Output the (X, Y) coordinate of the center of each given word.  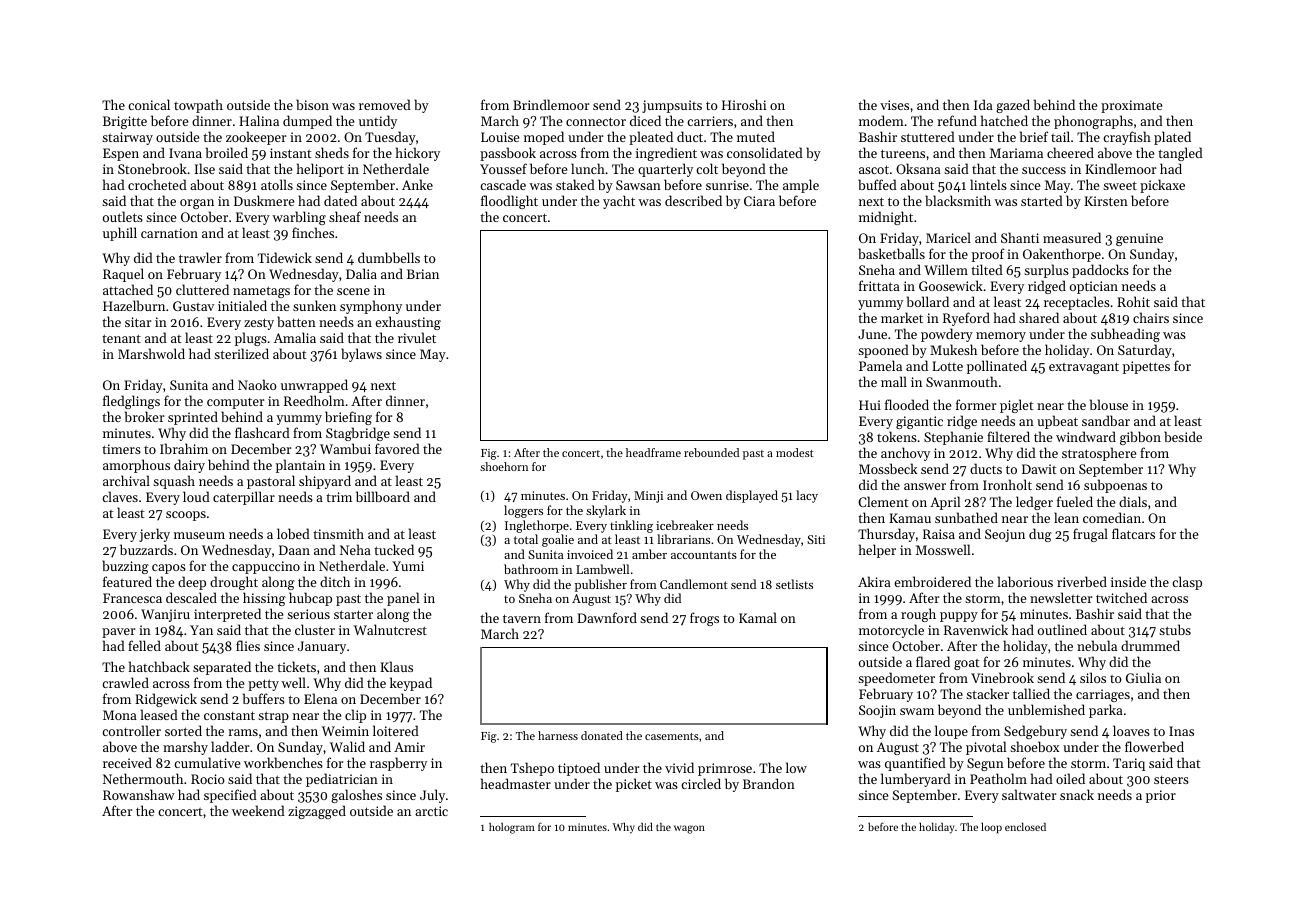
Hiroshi (744, 104)
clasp (1187, 583)
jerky (154, 535)
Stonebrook (152, 168)
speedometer (896, 679)
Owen (706, 495)
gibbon (1140, 438)
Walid (347, 746)
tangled (1180, 154)
